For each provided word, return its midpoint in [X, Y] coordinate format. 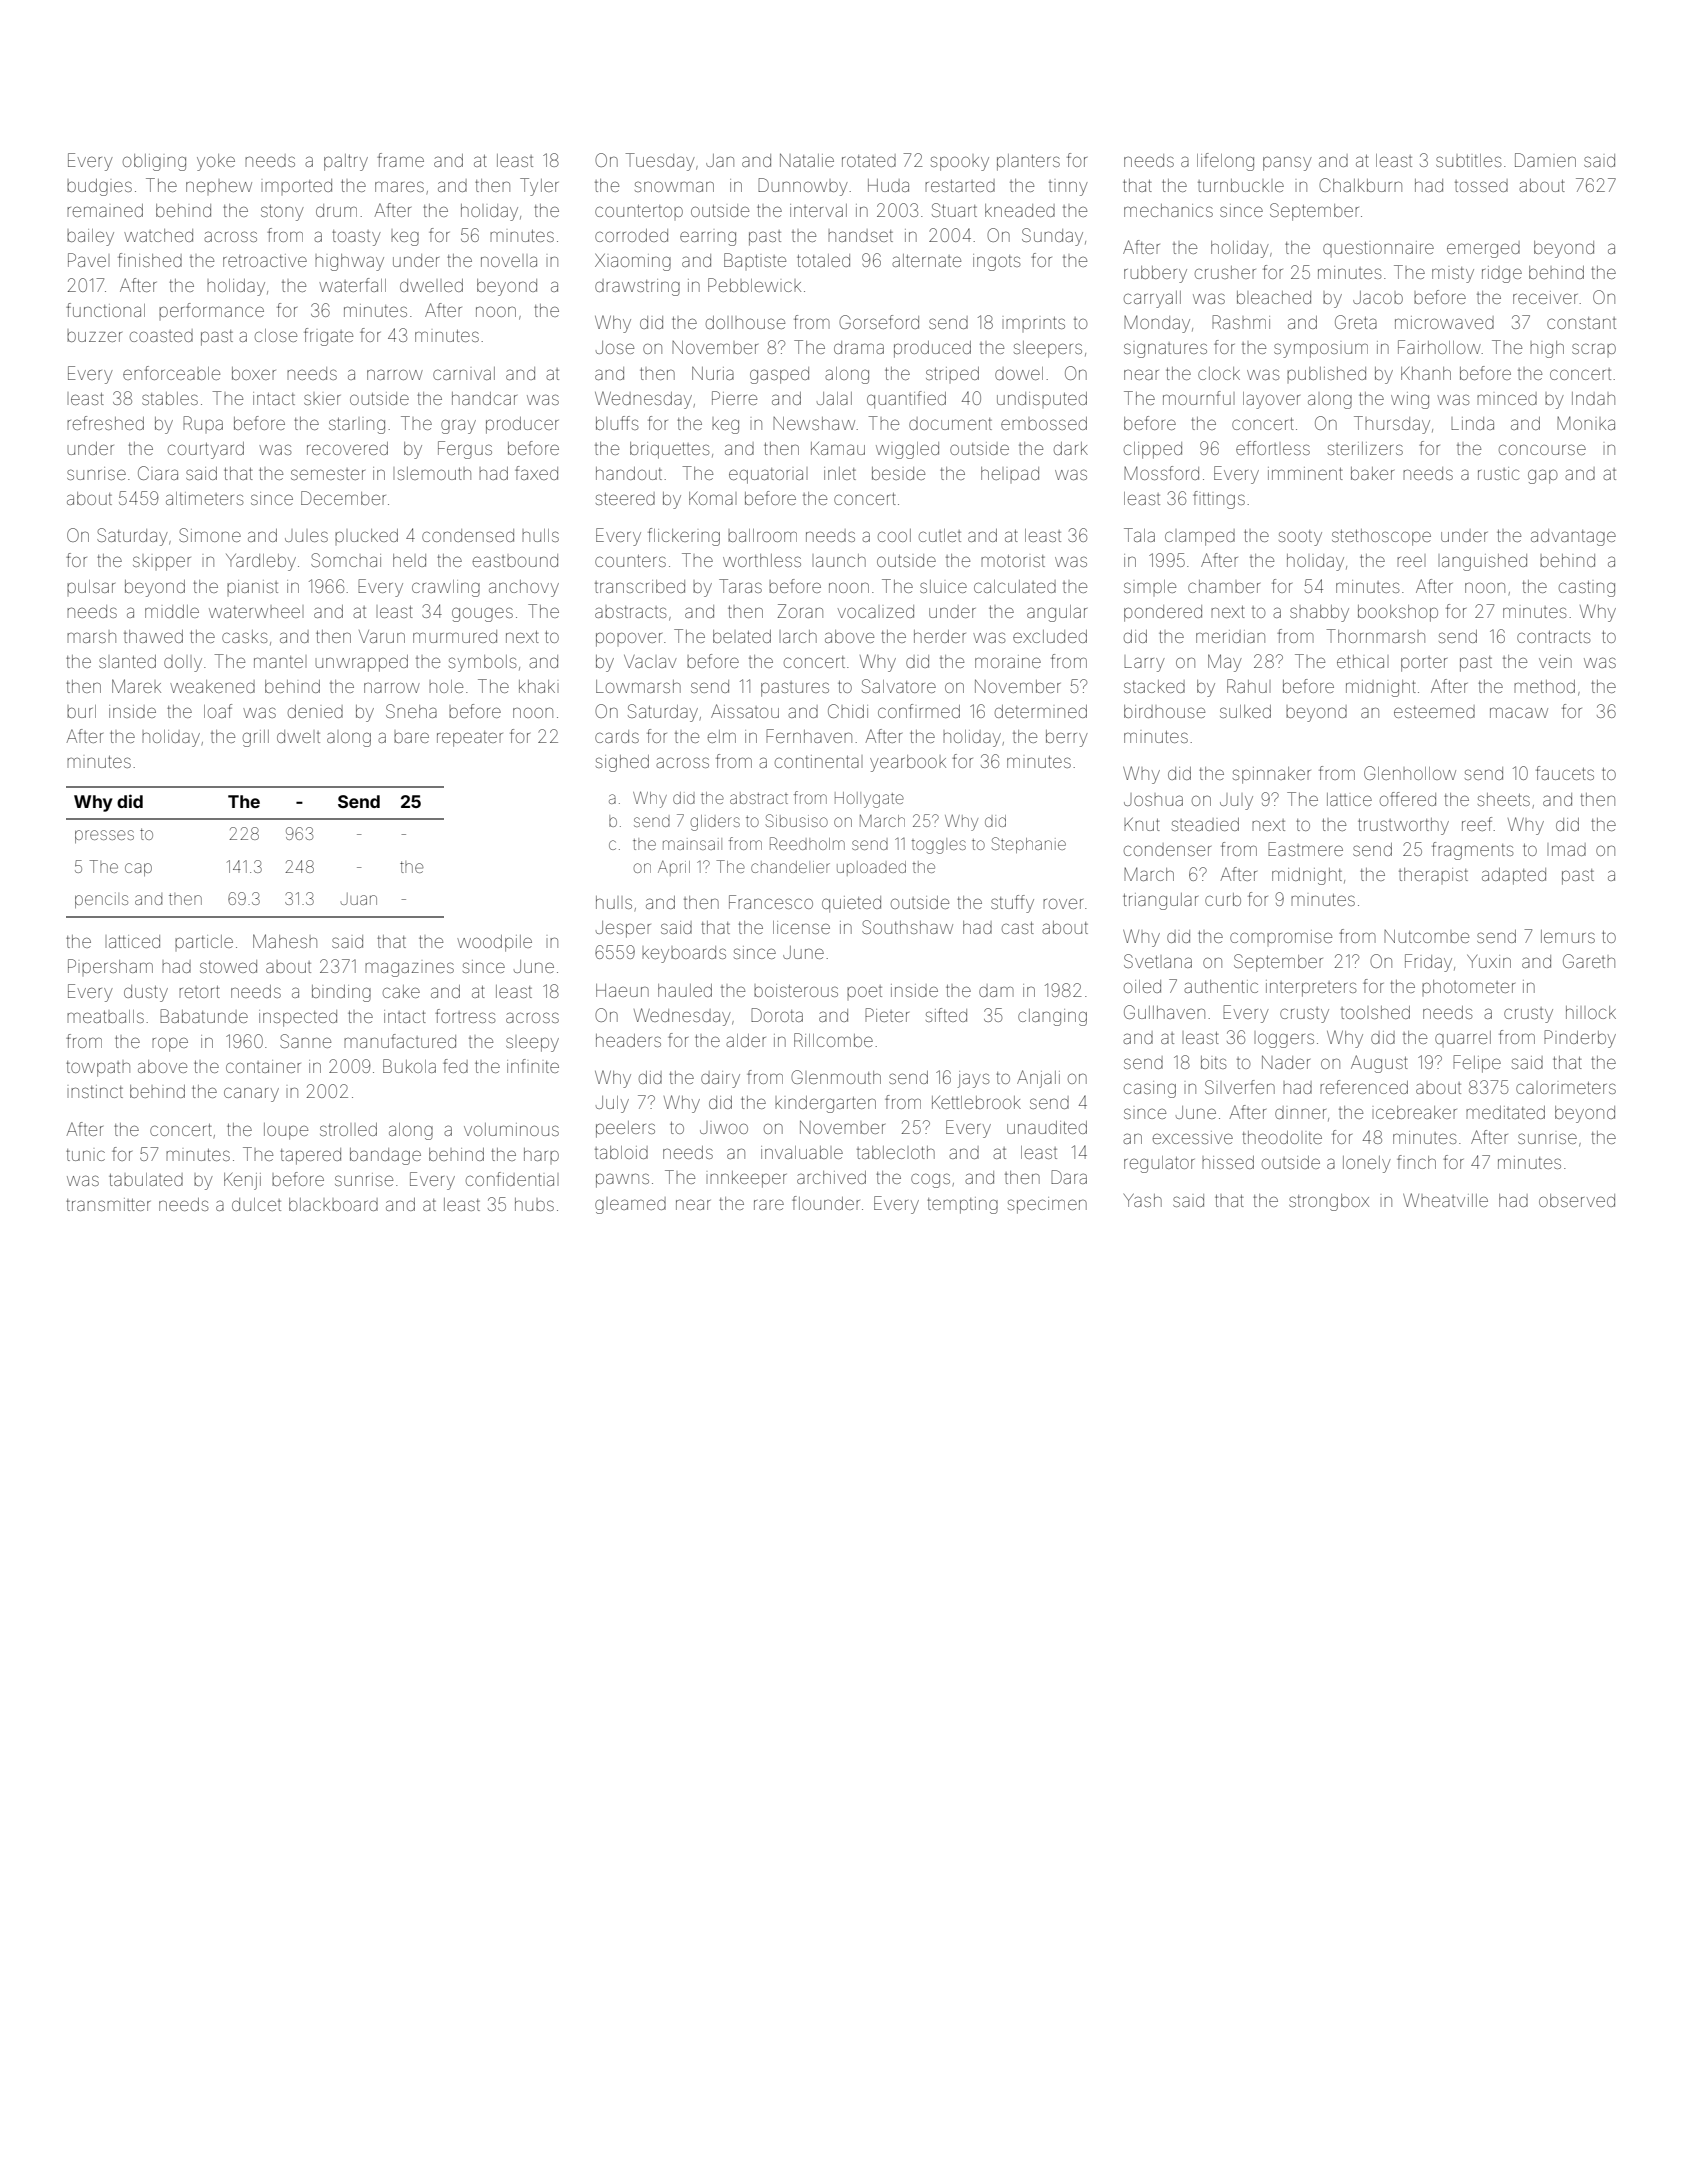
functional [105, 310]
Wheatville [1445, 1200]
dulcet [256, 1204]
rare [769, 1204]
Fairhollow [1439, 347]
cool [894, 535]
